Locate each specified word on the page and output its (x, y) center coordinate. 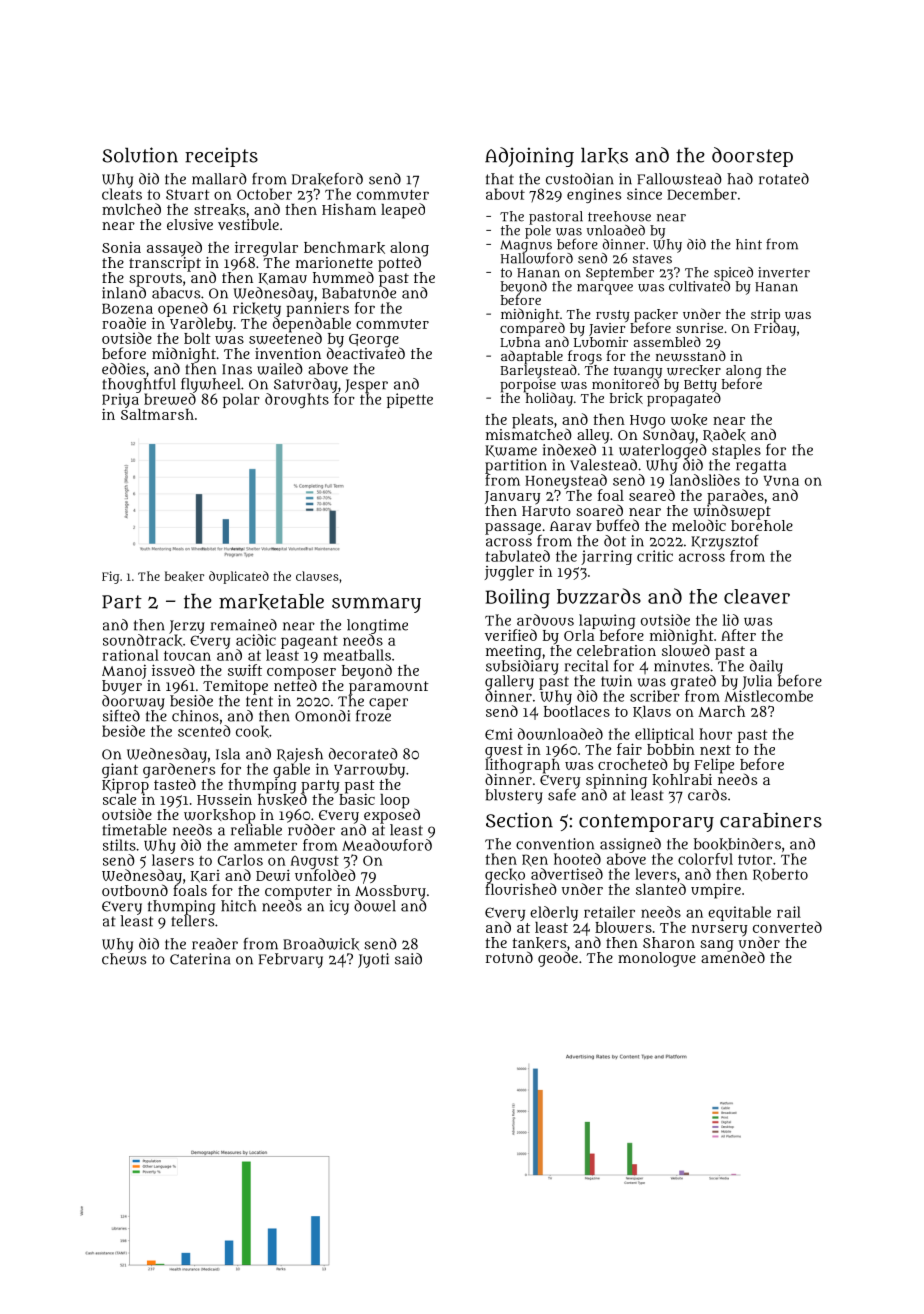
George (374, 341)
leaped (403, 211)
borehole (762, 525)
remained (244, 625)
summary (376, 605)
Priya (120, 400)
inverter (784, 272)
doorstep (752, 157)
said (408, 959)
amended (733, 957)
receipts (221, 157)
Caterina (200, 959)
